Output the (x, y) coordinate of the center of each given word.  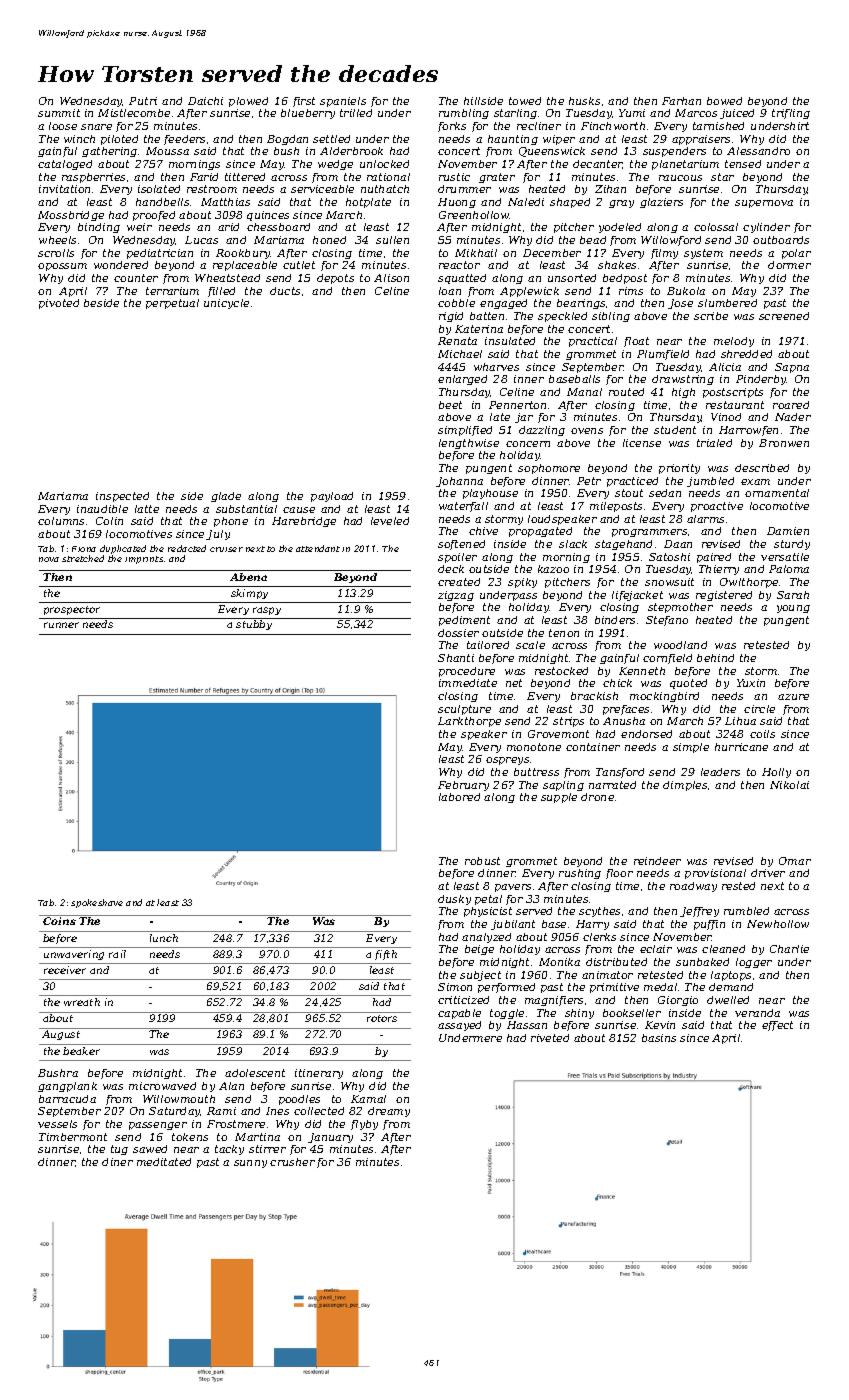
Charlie (789, 949)
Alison (391, 278)
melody (734, 342)
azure (793, 697)
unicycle (226, 304)
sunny (250, 1164)
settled (331, 139)
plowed (248, 102)
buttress (536, 772)
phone (231, 522)
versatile (785, 557)
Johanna (459, 482)
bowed (724, 101)
